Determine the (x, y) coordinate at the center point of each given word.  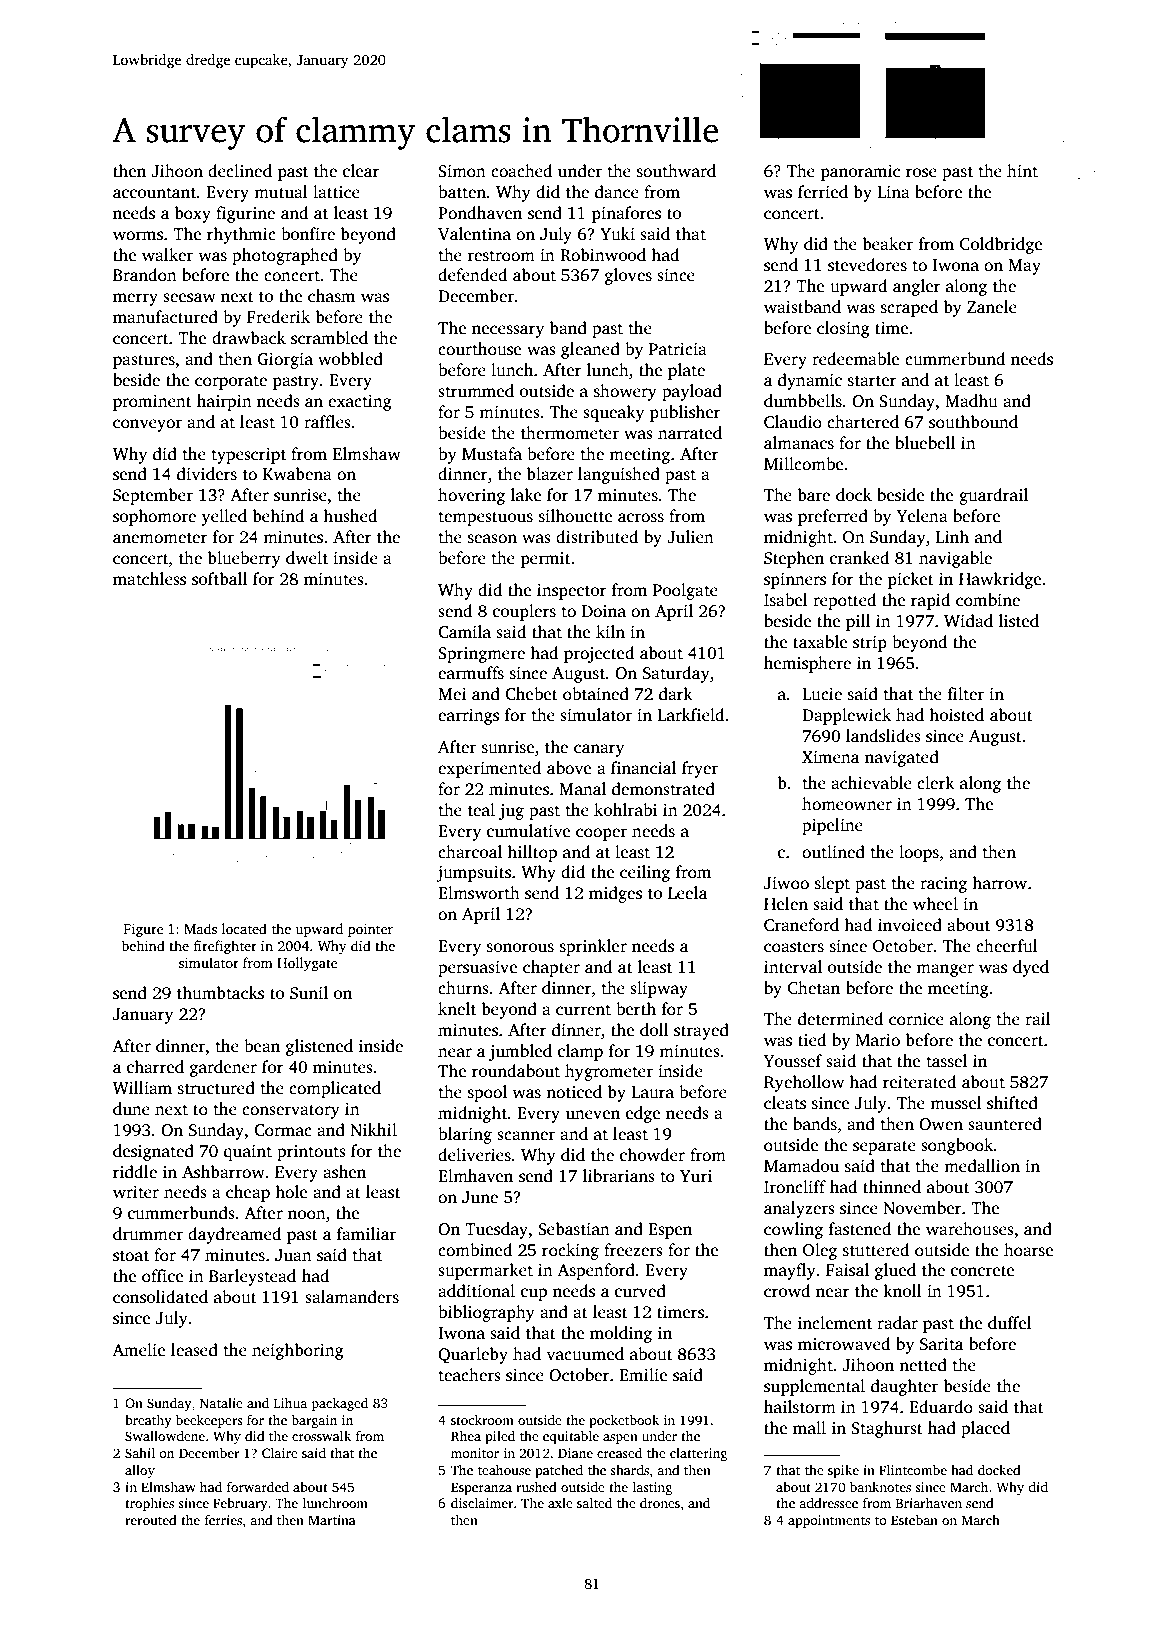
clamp (580, 1052)
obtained (596, 694)
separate (884, 1147)
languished (619, 475)
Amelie (138, 1350)
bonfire (308, 234)
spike (843, 1471)
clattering (698, 1454)
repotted (844, 601)
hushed (350, 516)
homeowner (847, 804)
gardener (223, 1068)
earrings (468, 716)
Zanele (992, 307)
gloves (628, 276)
